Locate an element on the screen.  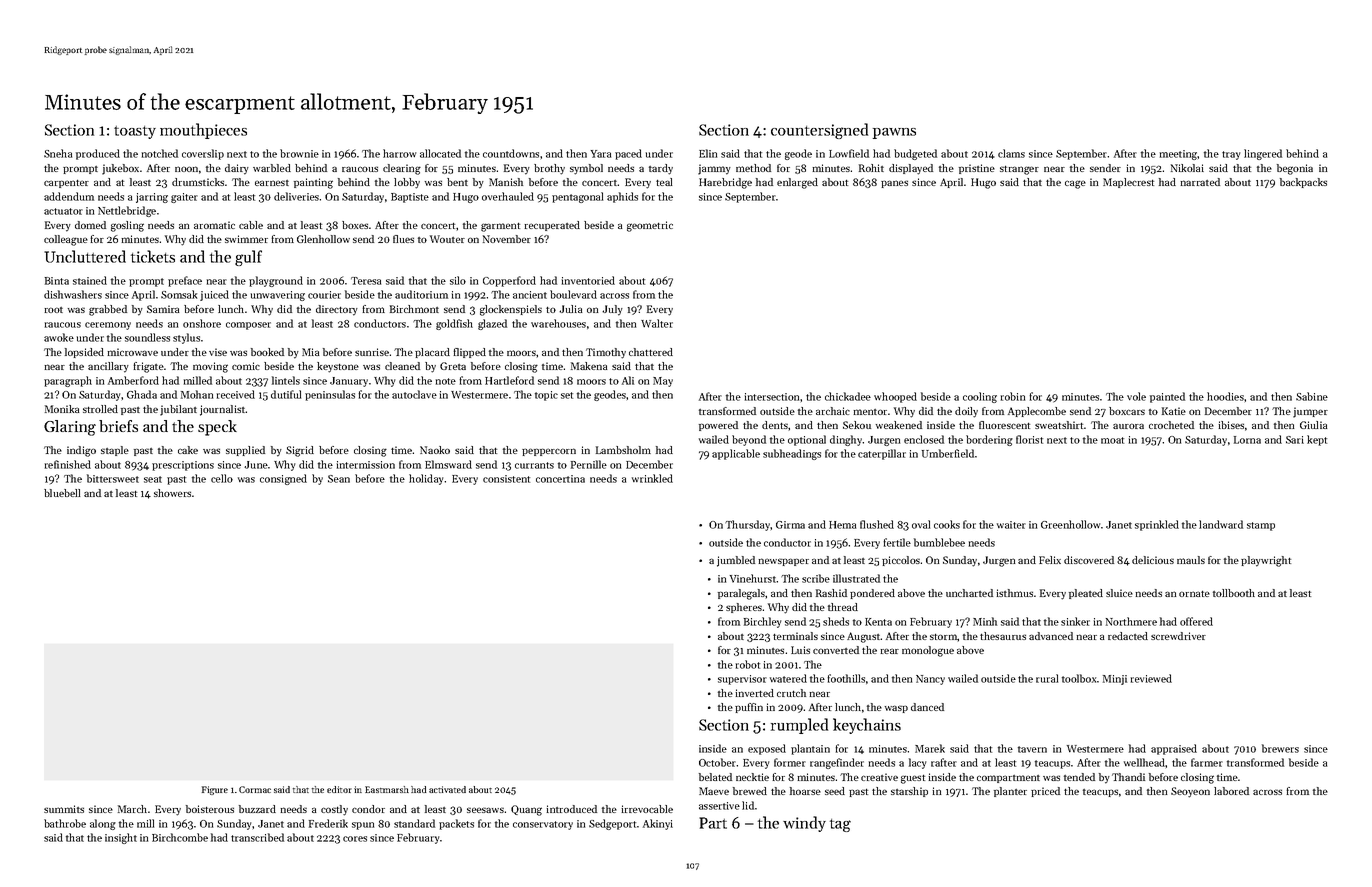
consigned is located at coordinates (283, 479).
